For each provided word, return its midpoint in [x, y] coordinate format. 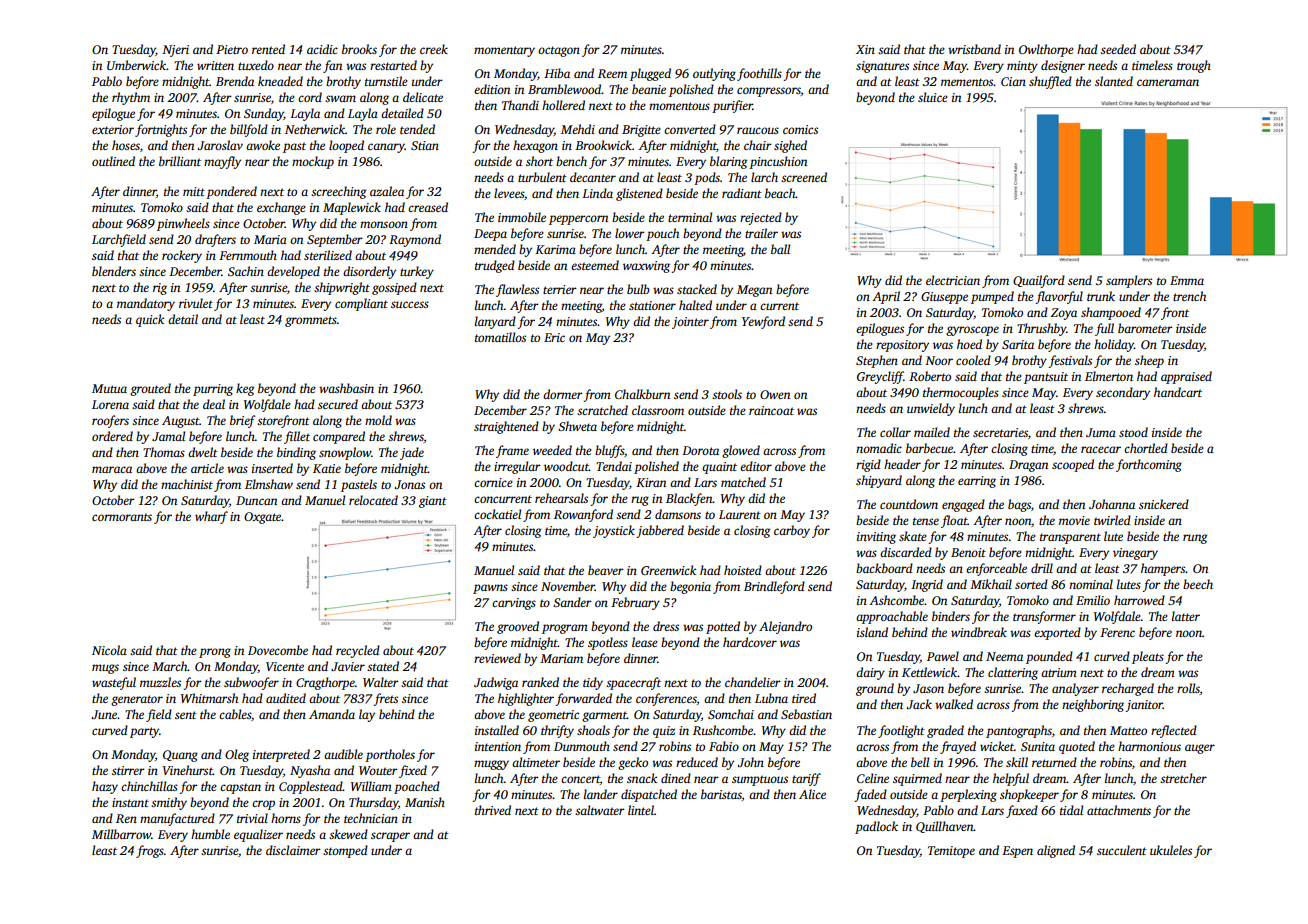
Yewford [763, 322]
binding [296, 453]
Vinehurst [188, 770]
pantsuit [1046, 378]
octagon [559, 51]
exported [1057, 633]
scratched [602, 410]
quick [150, 320]
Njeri [175, 51]
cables [235, 714]
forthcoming [1149, 465]
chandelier [753, 682]
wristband [974, 49]
